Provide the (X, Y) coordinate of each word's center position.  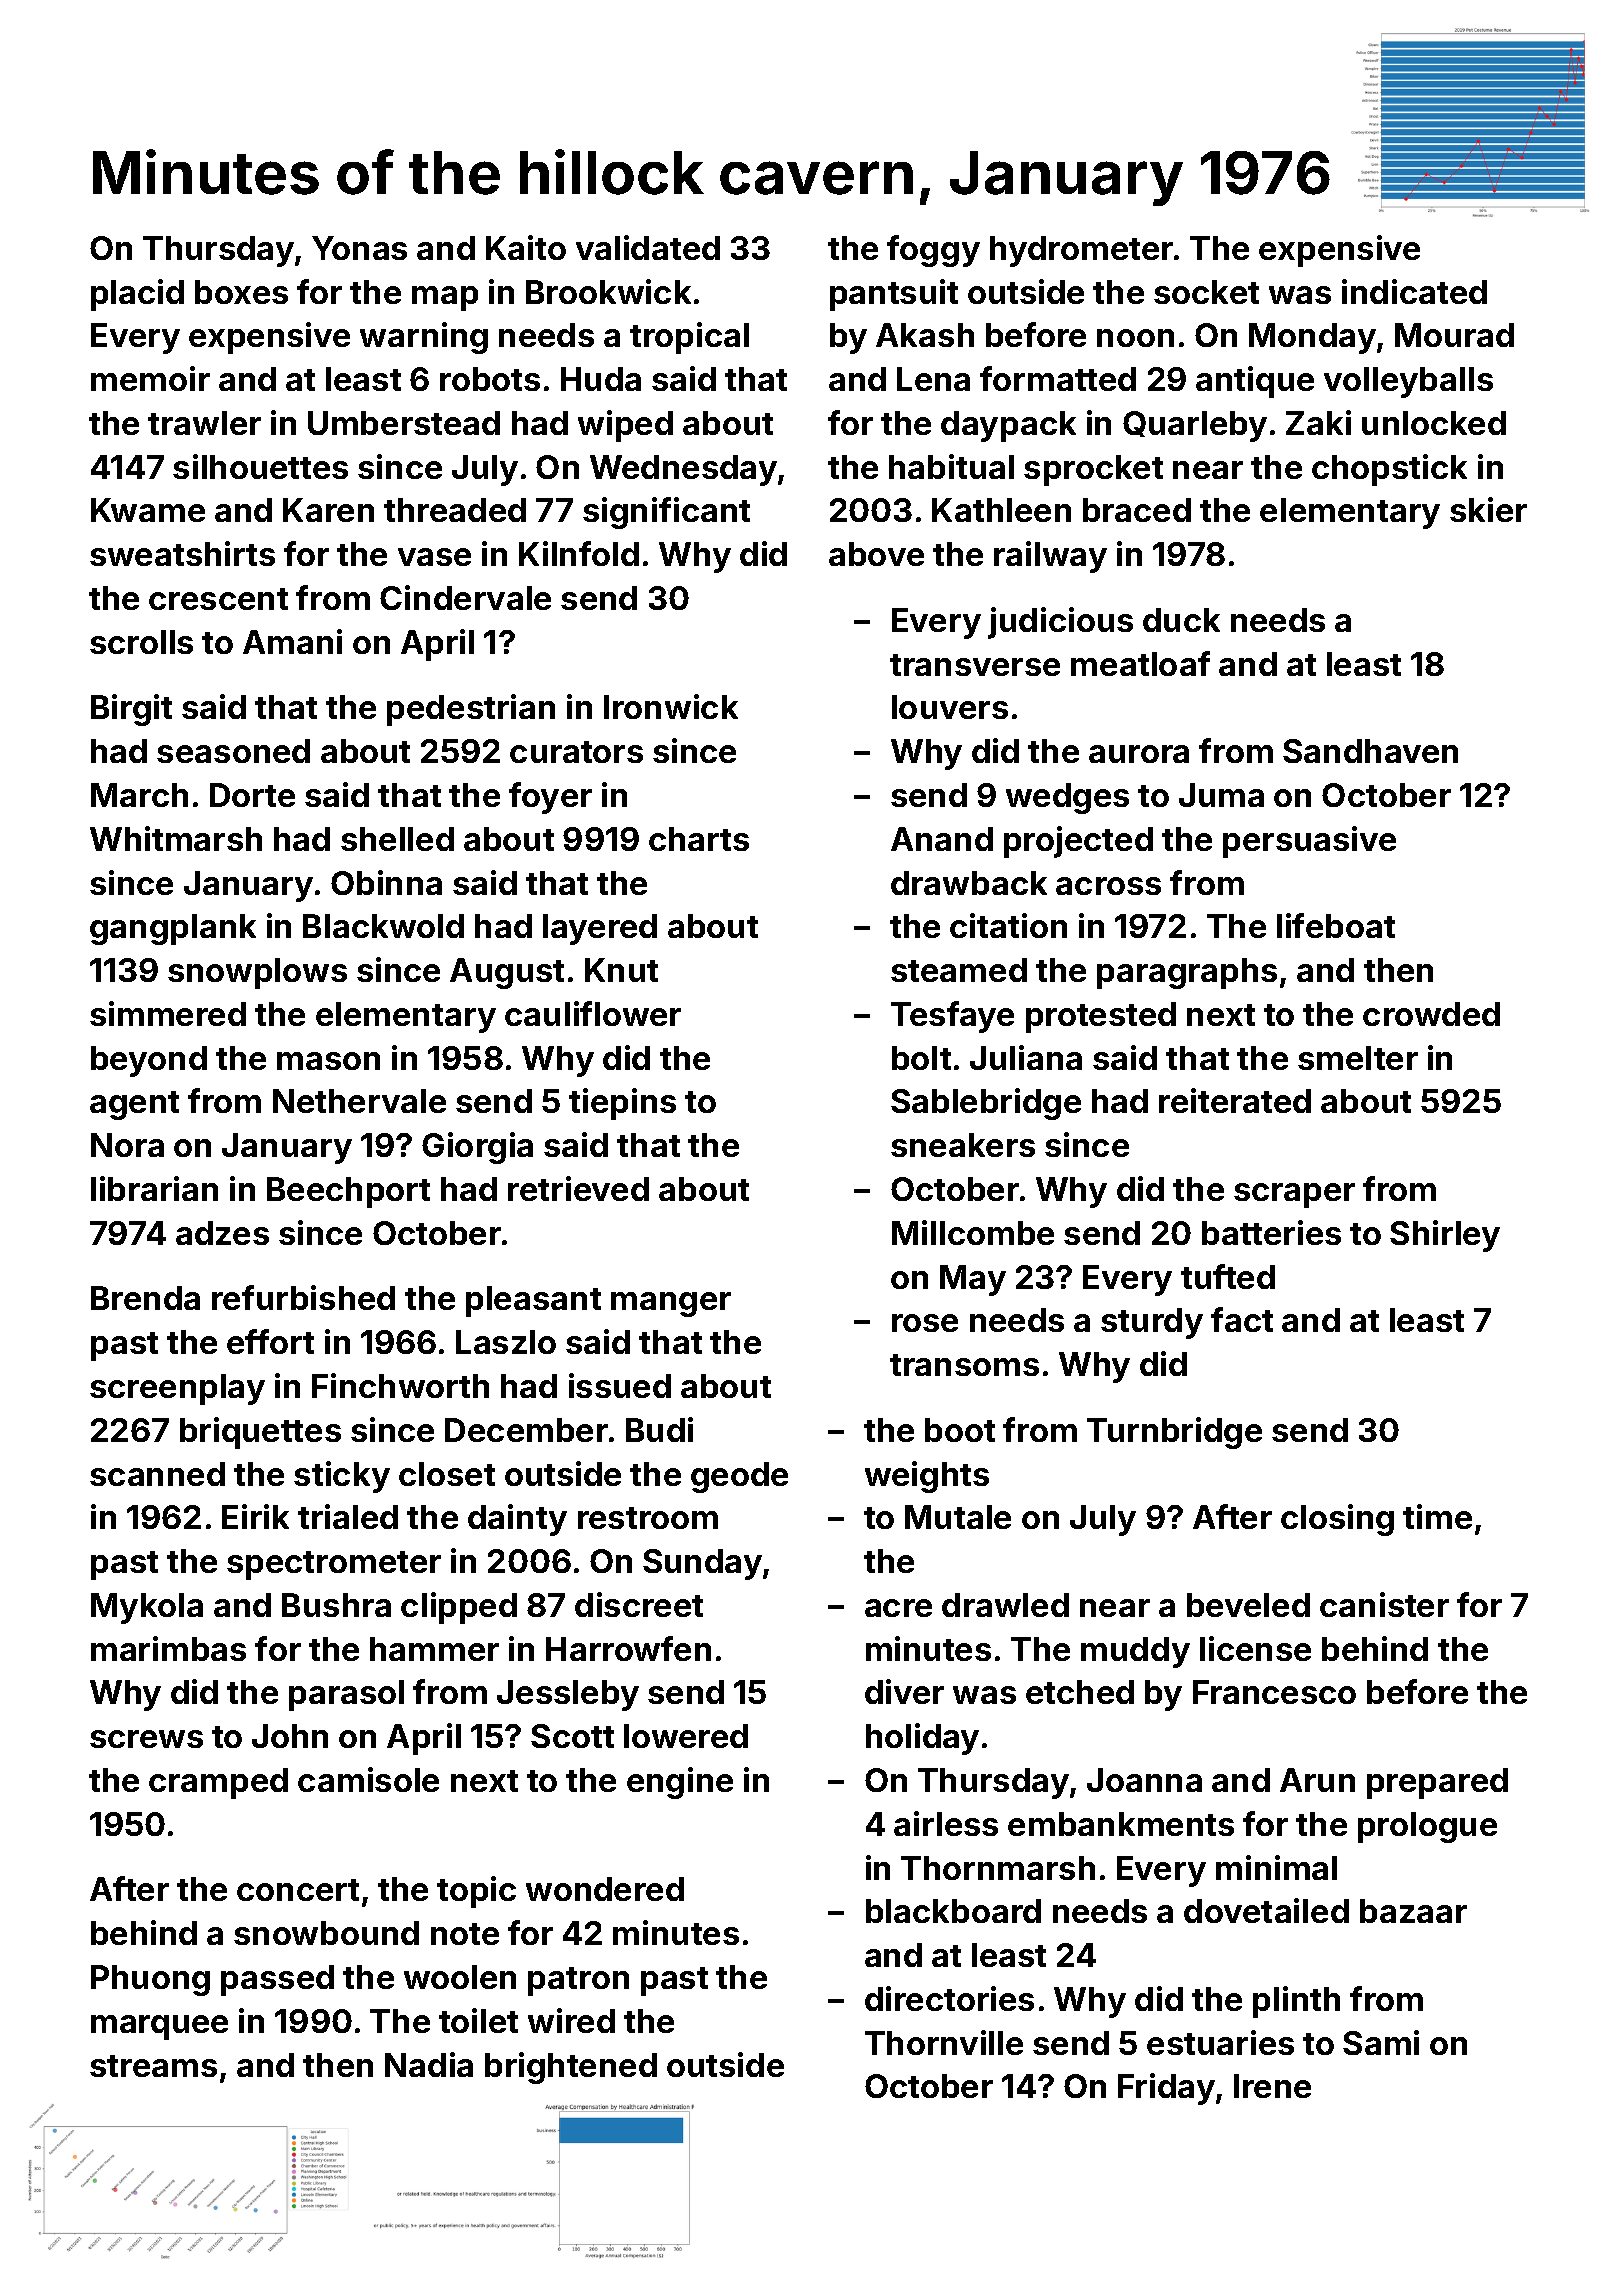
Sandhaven (1370, 751)
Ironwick (671, 706)
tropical (689, 338)
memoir (150, 378)
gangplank (173, 929)
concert (298, 1890)
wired (571, 2020)
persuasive (1309, 842)
